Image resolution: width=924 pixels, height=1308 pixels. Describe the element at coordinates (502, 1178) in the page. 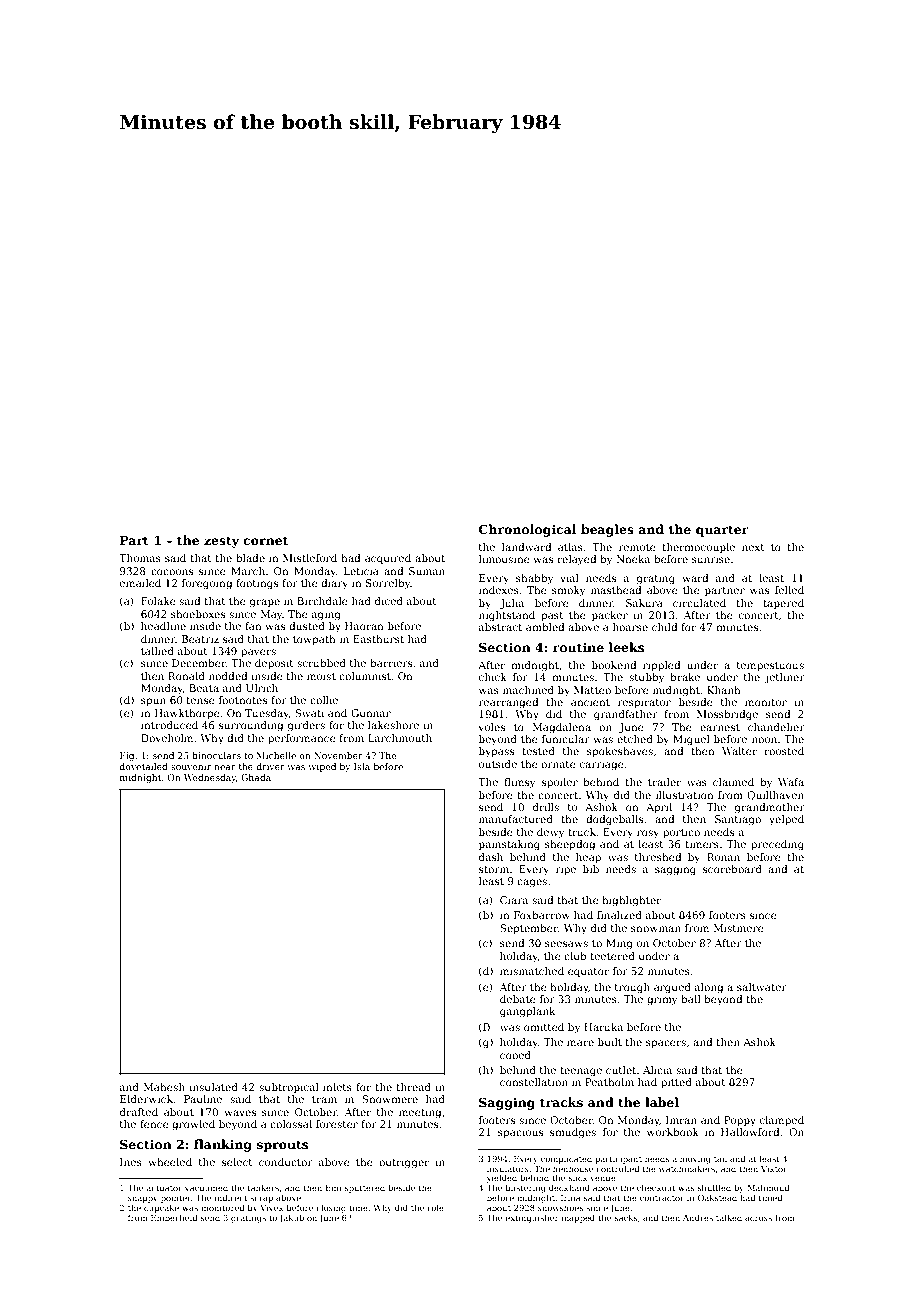

I see `yielded` at that location.
